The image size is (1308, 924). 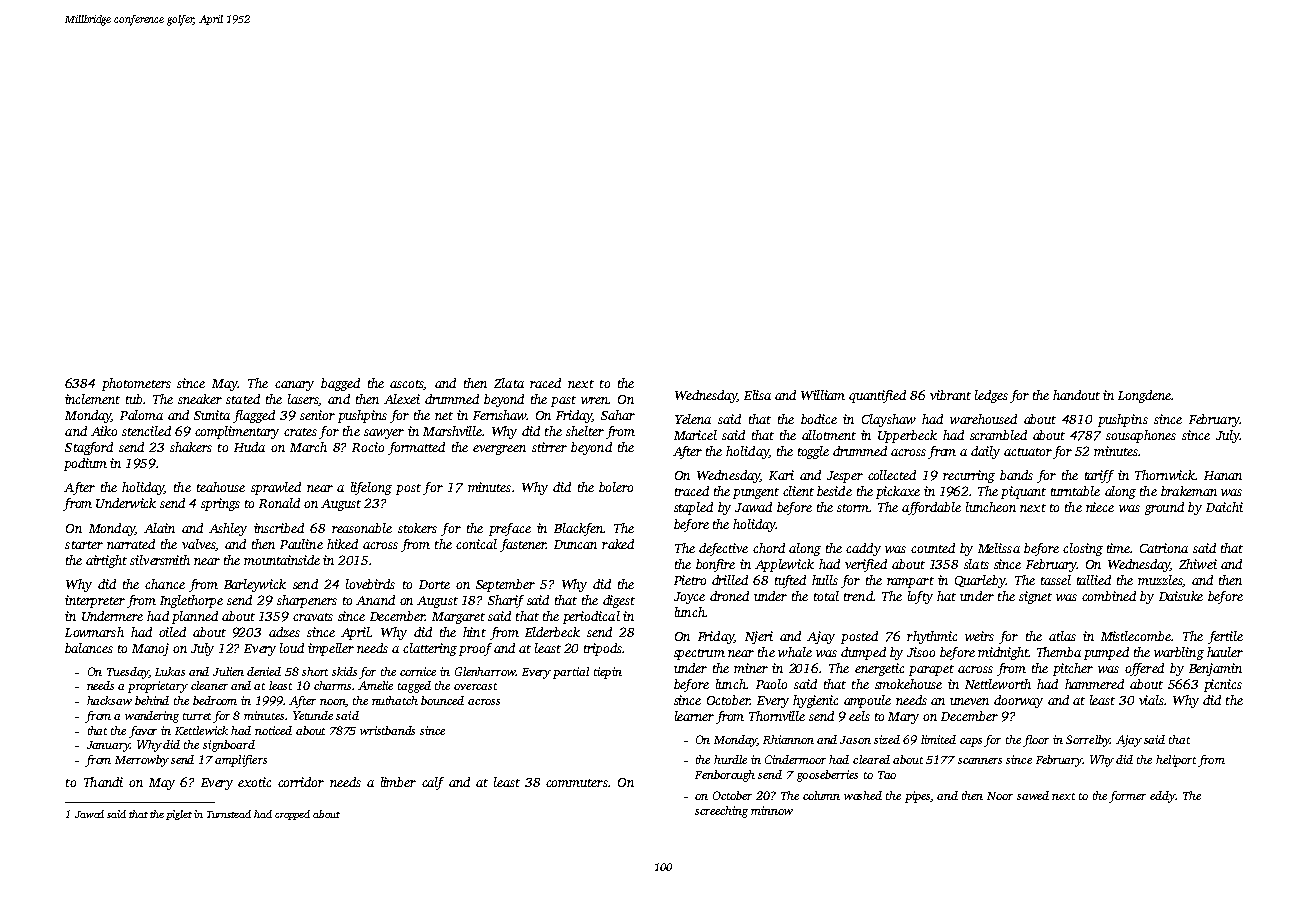 What do you see at coordinates (142, 761) in the screenshot?
I see `Merrowby` at bounding box center [142, 761].
